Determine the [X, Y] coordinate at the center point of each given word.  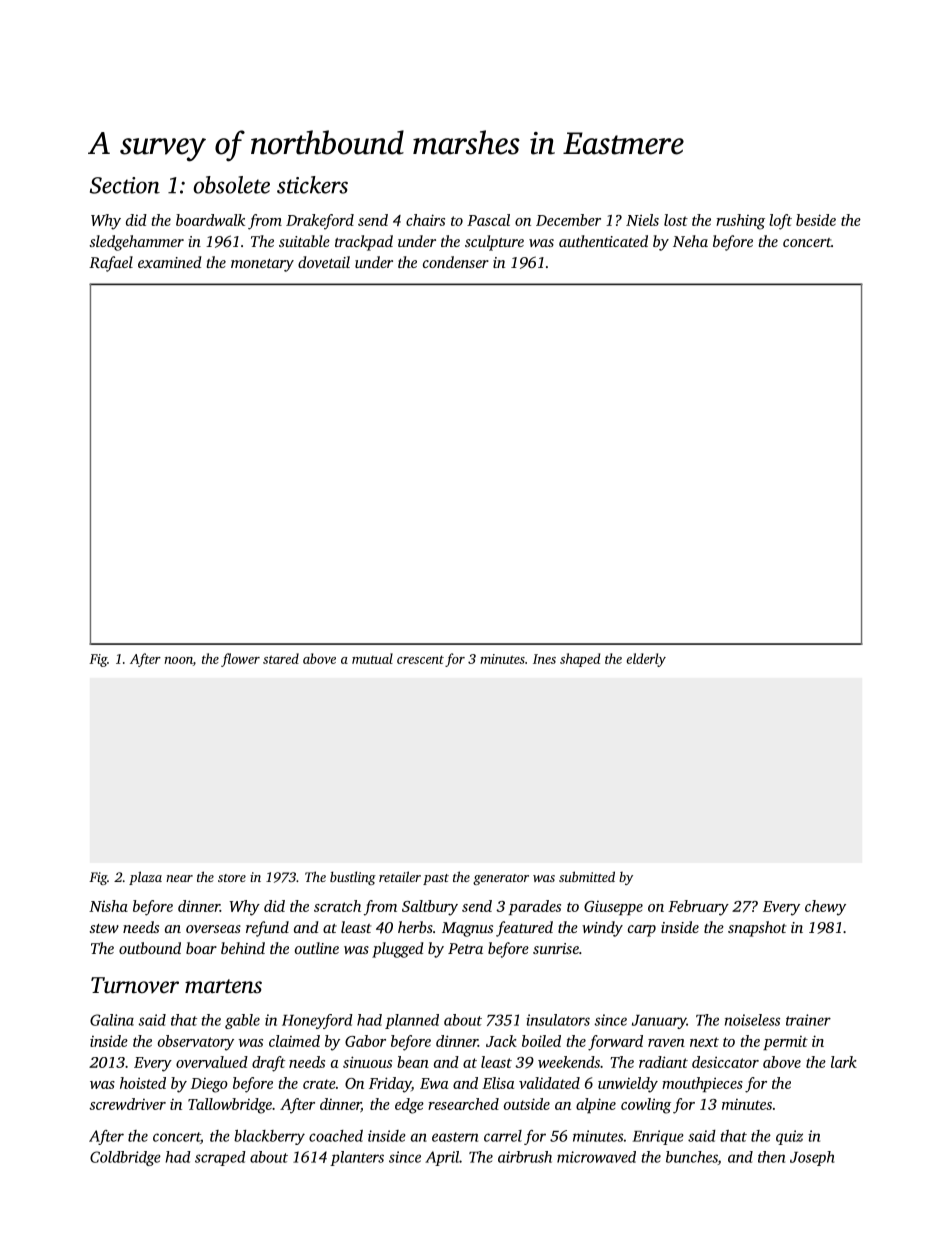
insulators [558, 1020]
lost [676, 220]
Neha [690, 241]
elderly [646, 660]
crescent [420, 659]
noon [178, 660]
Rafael [111, 264]
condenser [456, 262]
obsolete [231, 185]
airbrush [525, 1157]
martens [223, 986]
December [568, 220]
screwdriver [127, 1104]
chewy [825, 908]
